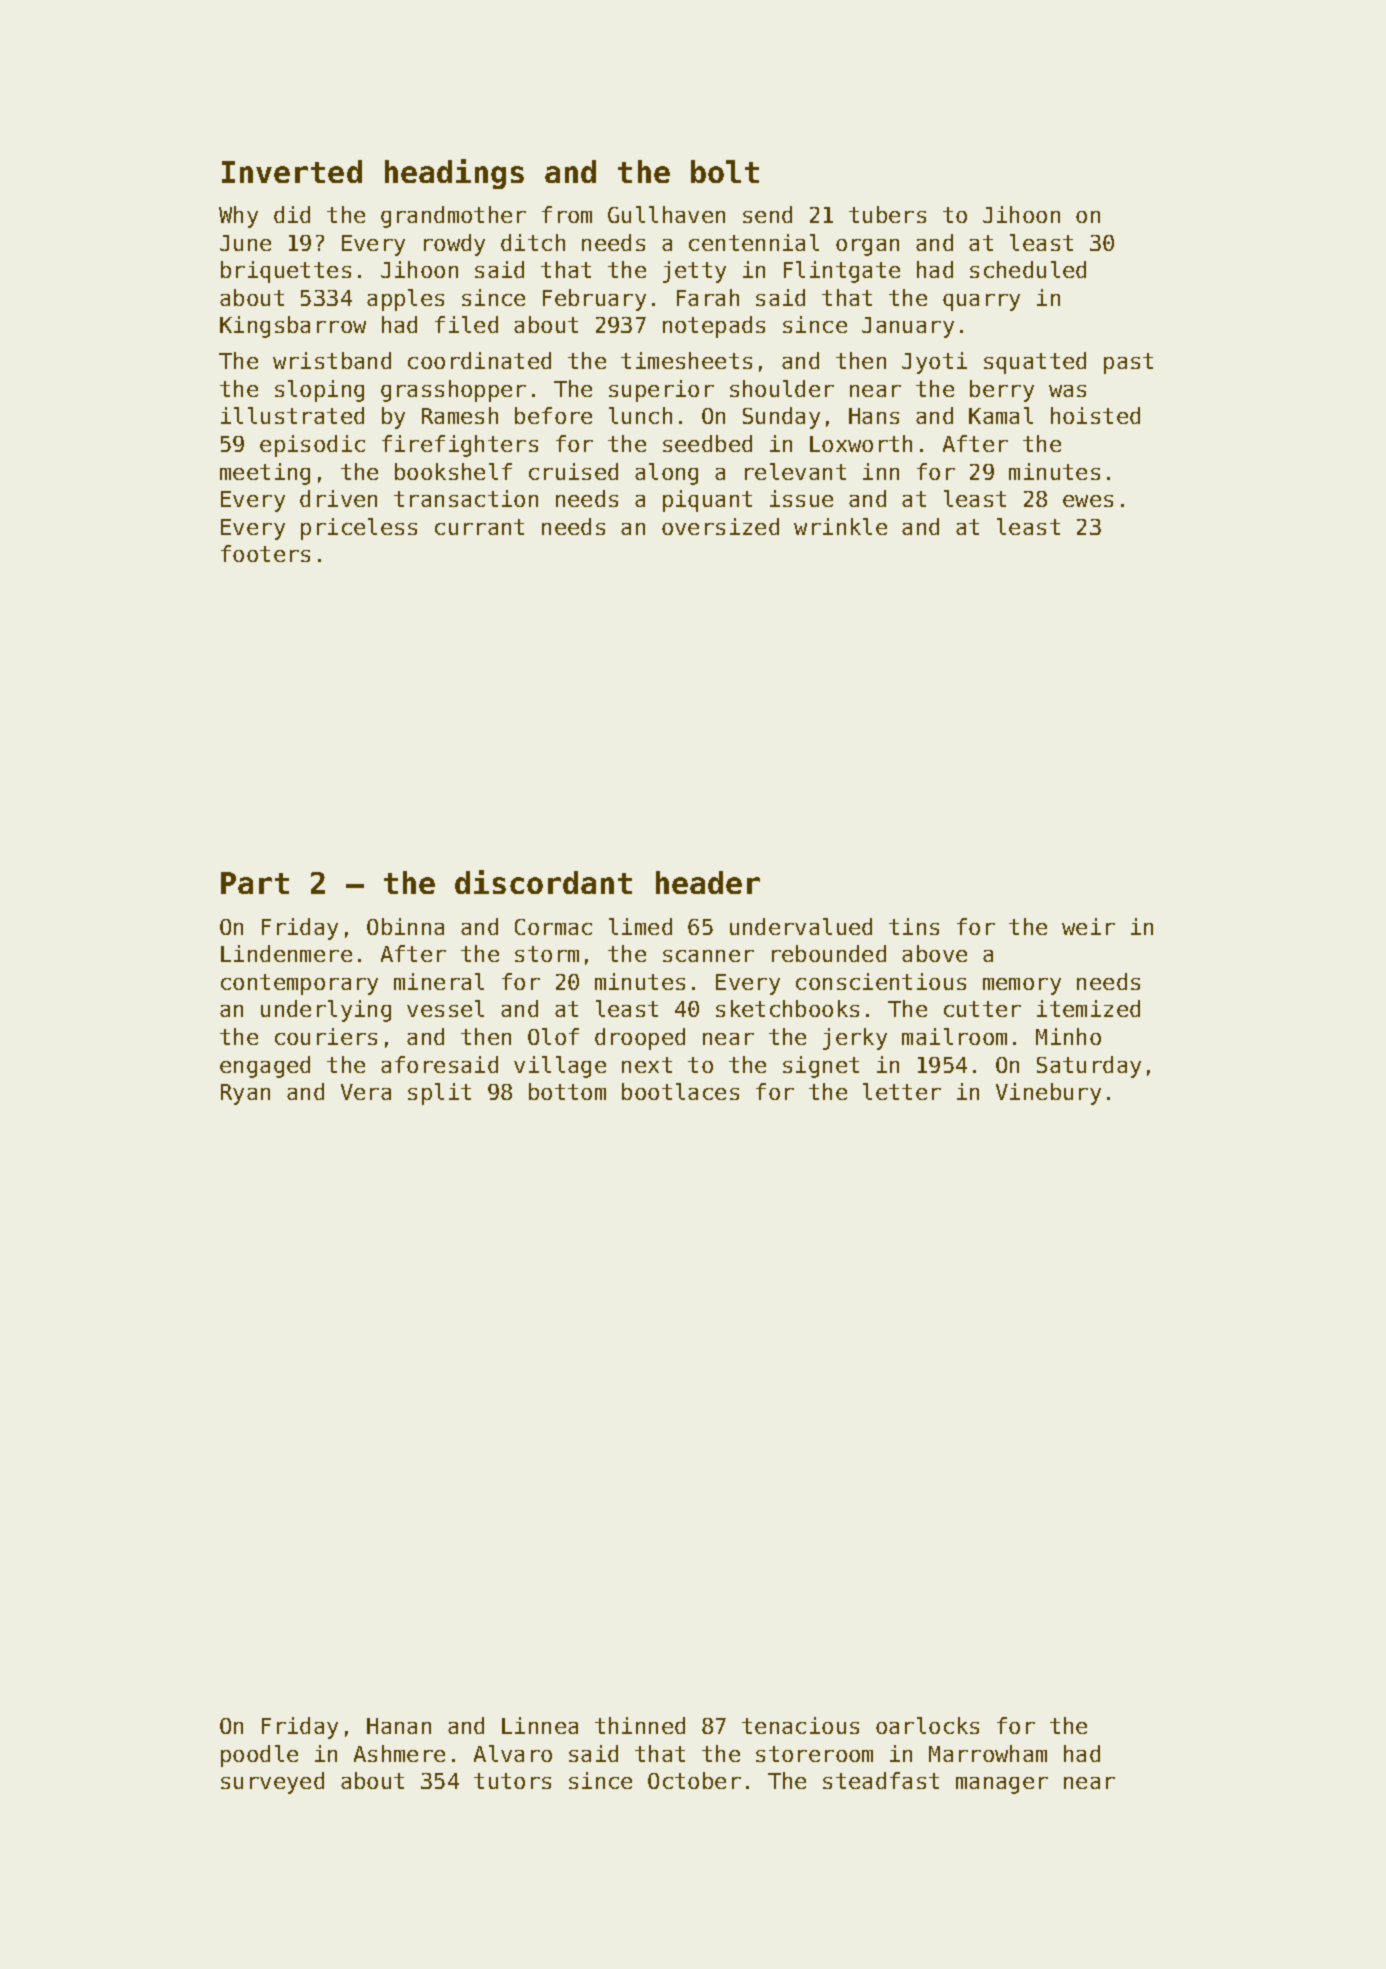 The image size is (1386, 1969). I want to click on discordant, so click(543, 882).
